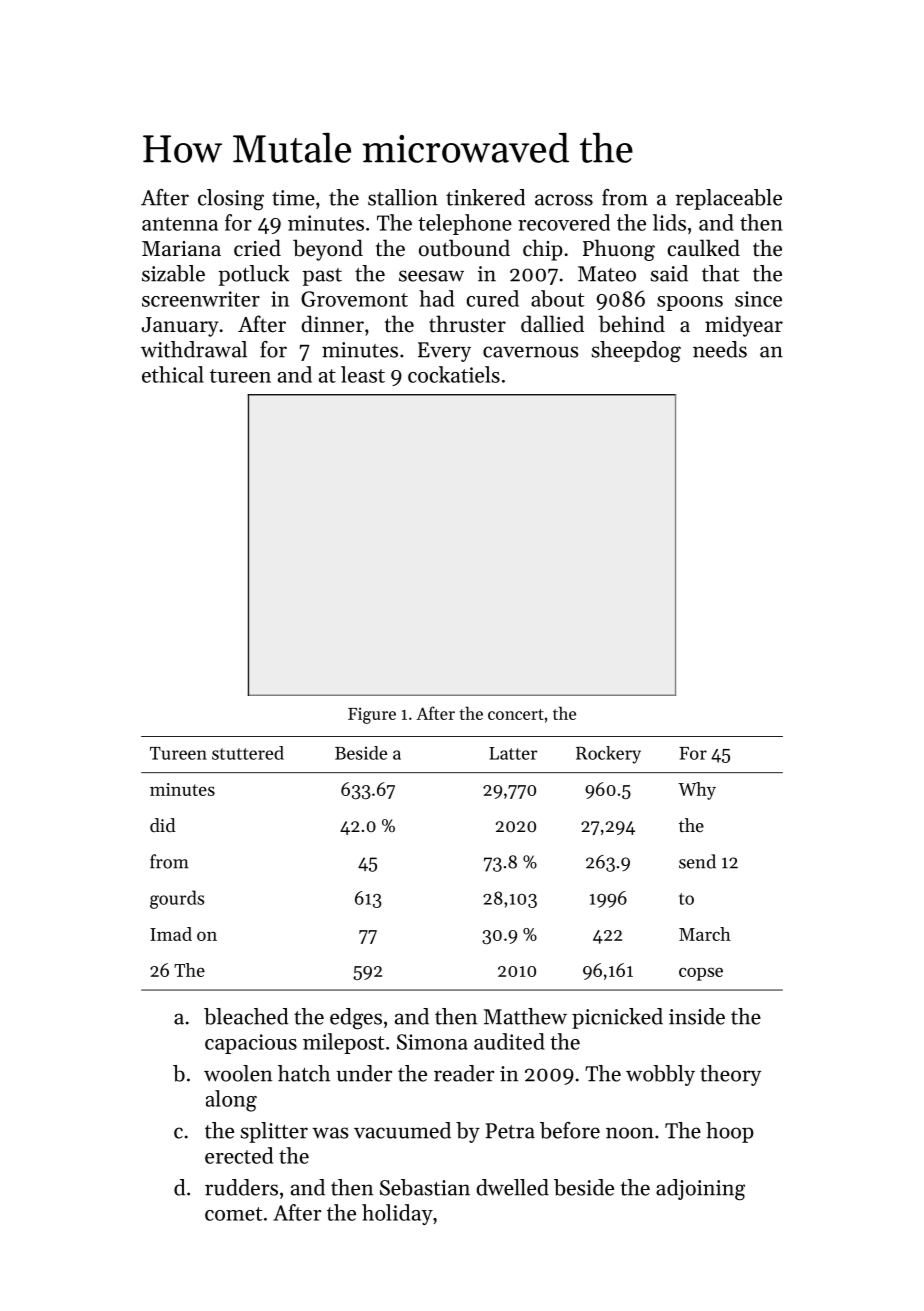  I want to click on theory, so click(730, 1075).
